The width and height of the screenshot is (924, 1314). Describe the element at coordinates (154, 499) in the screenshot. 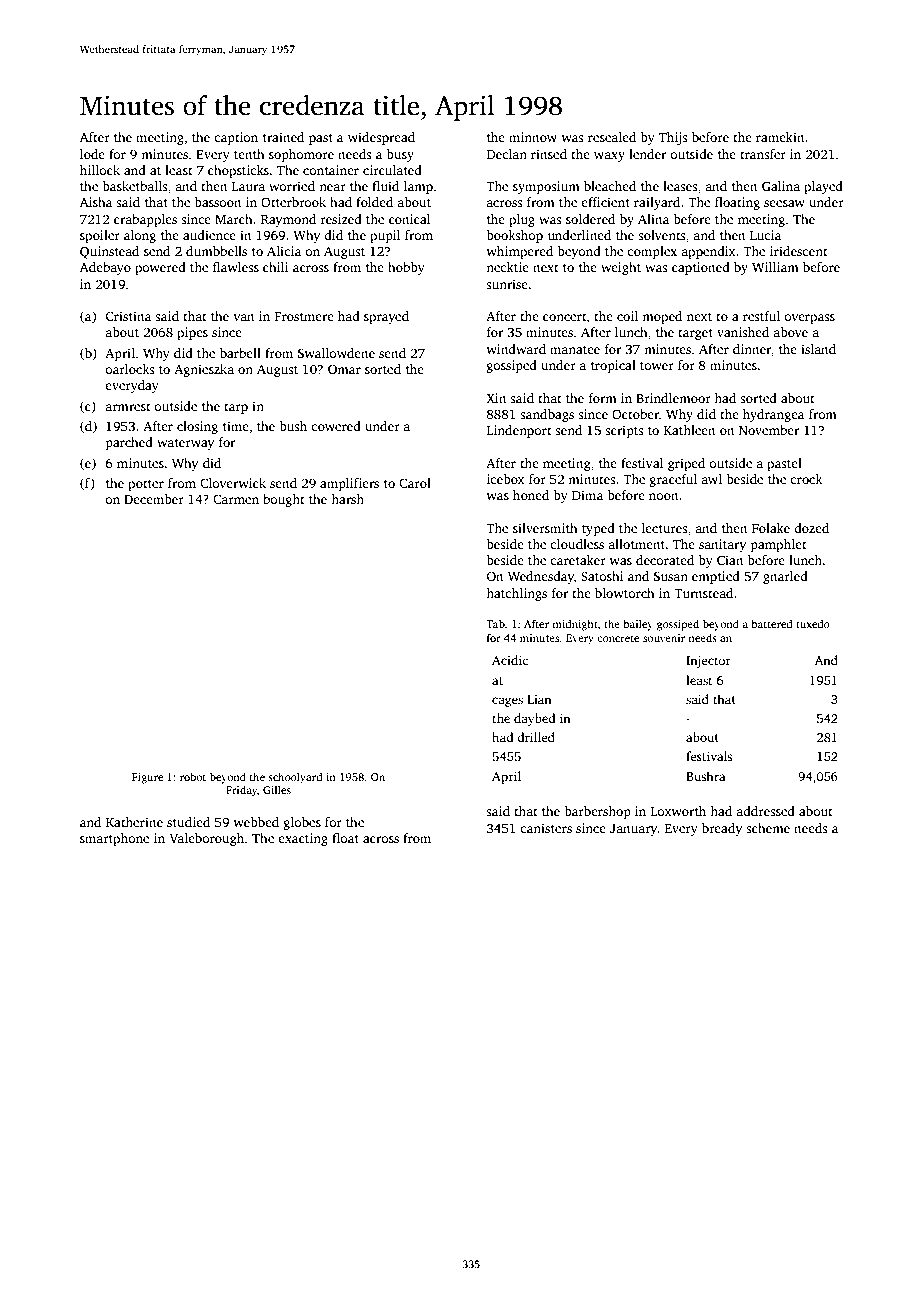

I see `December` at that location.
